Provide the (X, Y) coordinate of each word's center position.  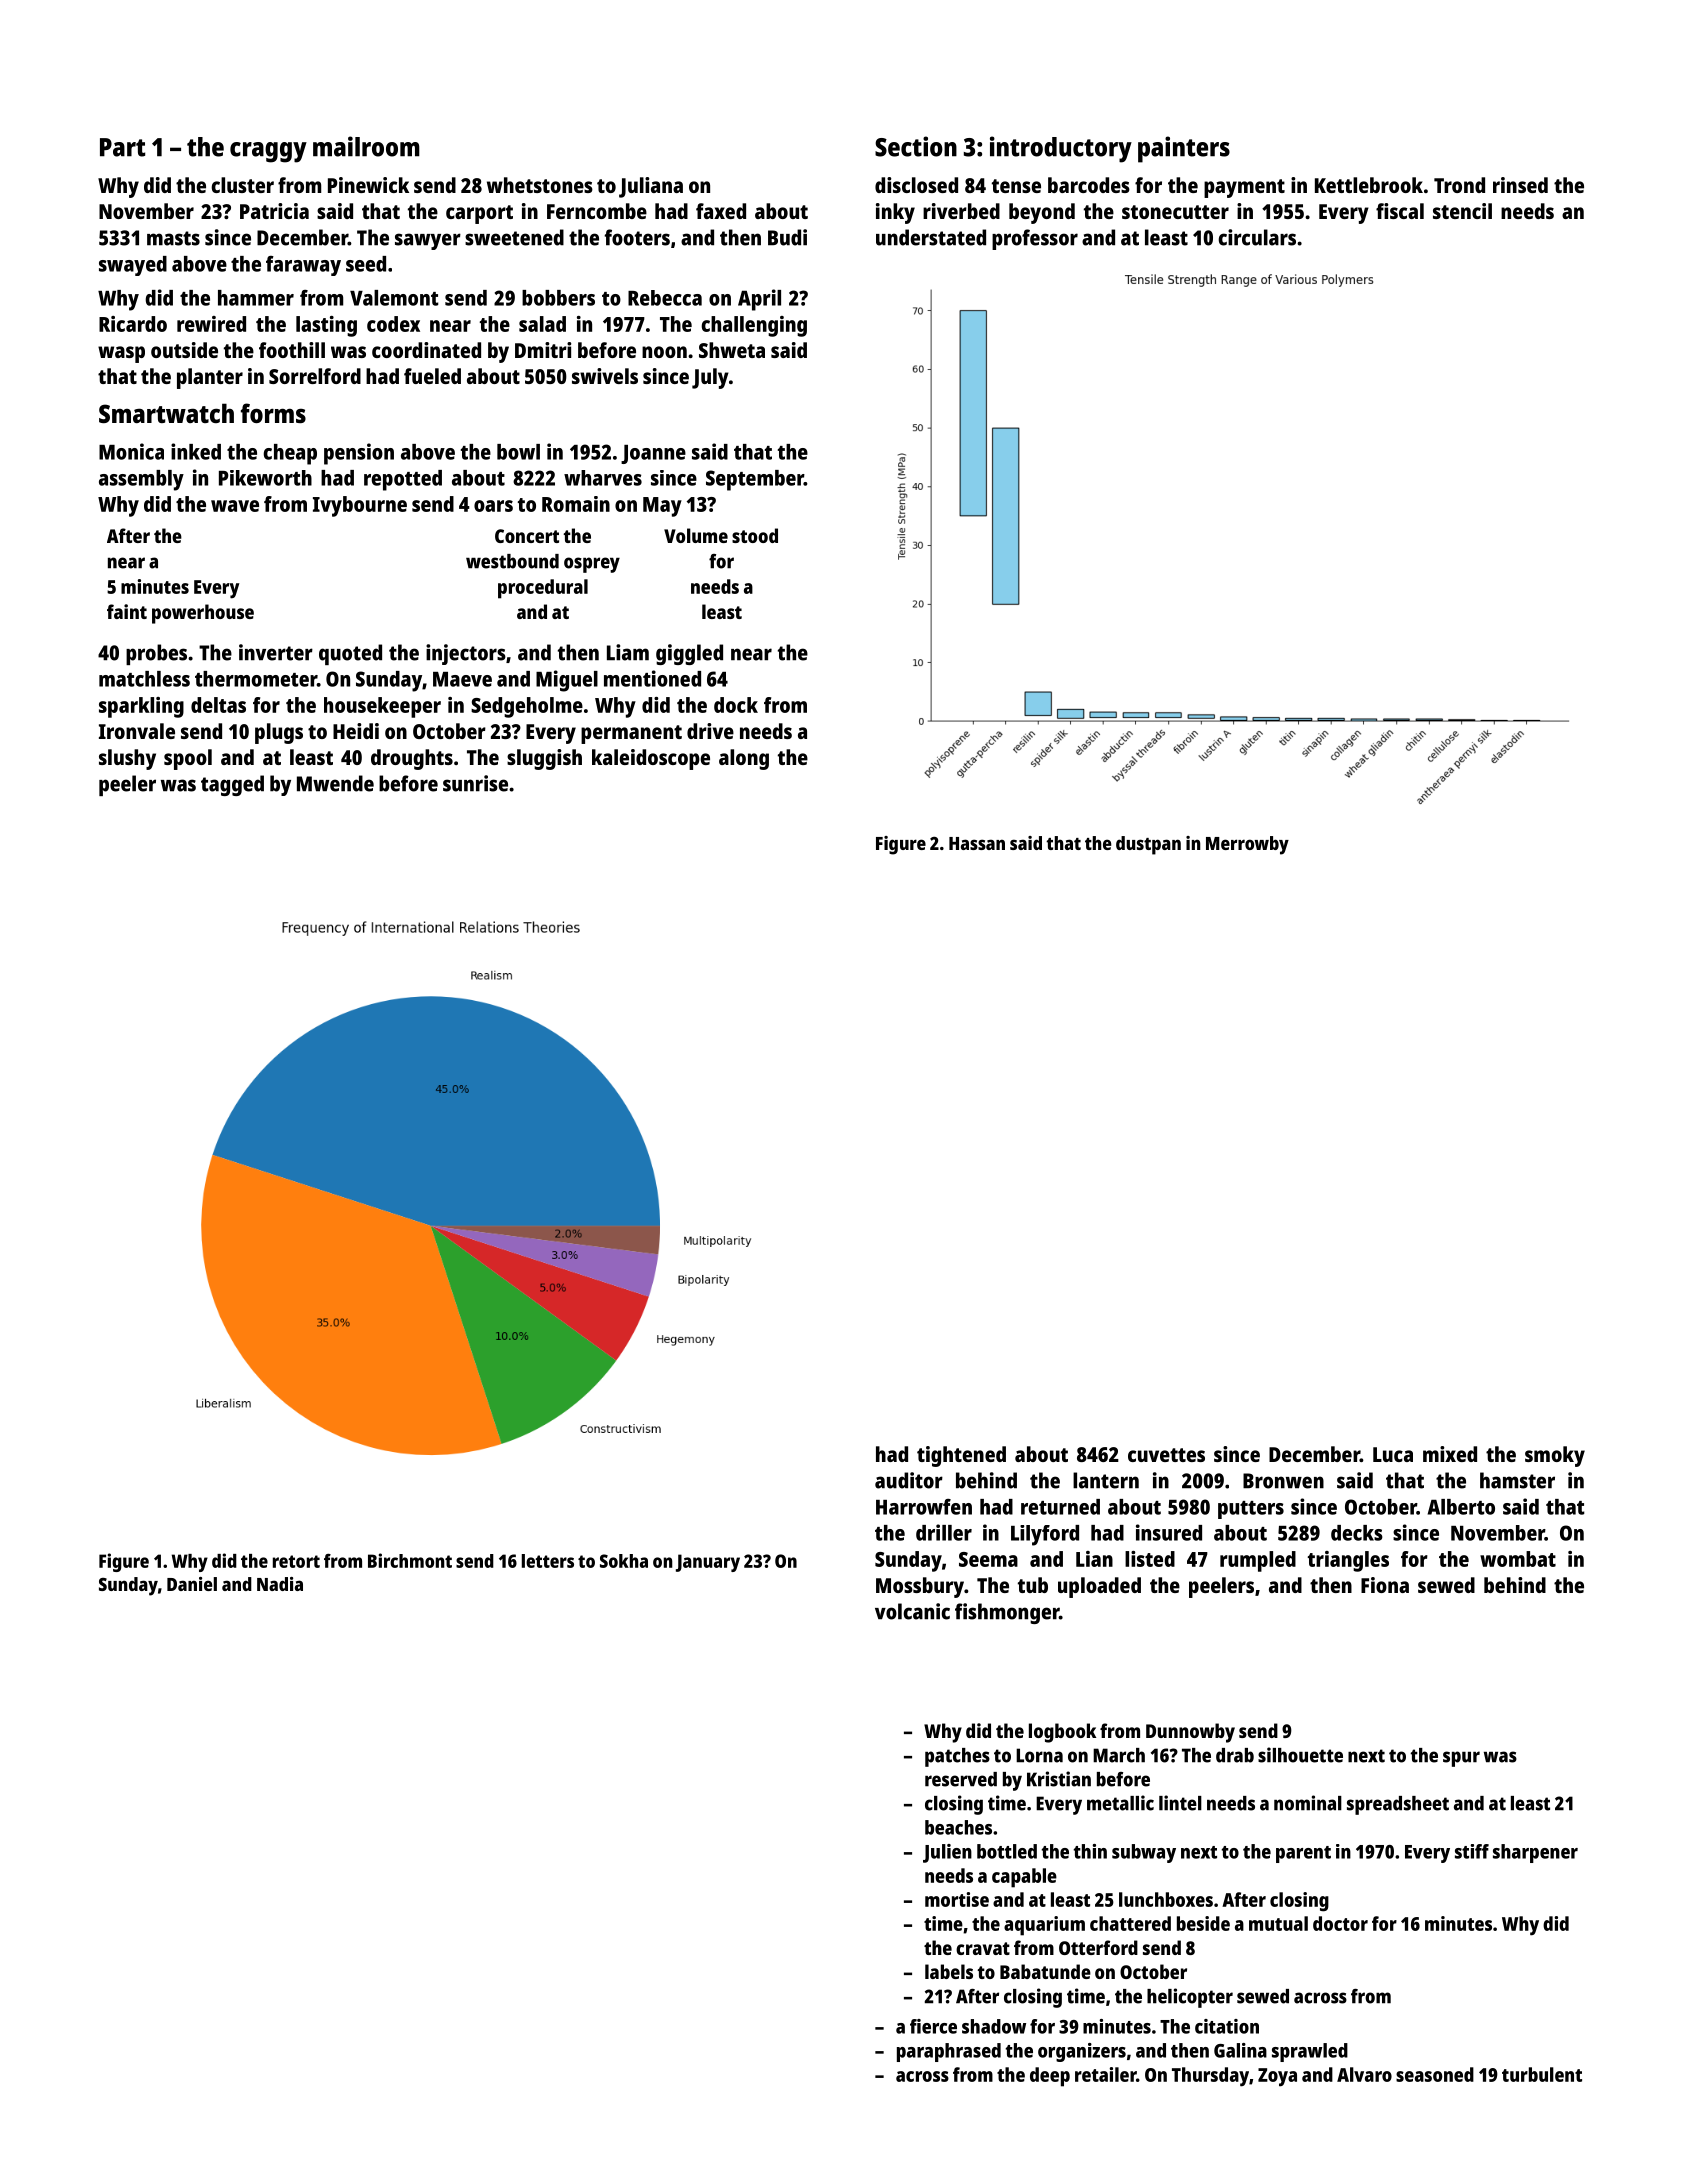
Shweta (732, 350)
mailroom (366, 146)
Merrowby (1247, 845)
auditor (909, 1480)
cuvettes (1166, 1455)
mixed (1450, 1454)
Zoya (1277, 2077)
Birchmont (410, 1560)
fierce (933, 2026)
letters (548, 1561)
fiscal (1400, 211)
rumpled (1258, 1561)
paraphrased (949, 2052)
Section (916, 146)
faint (127, 611)
